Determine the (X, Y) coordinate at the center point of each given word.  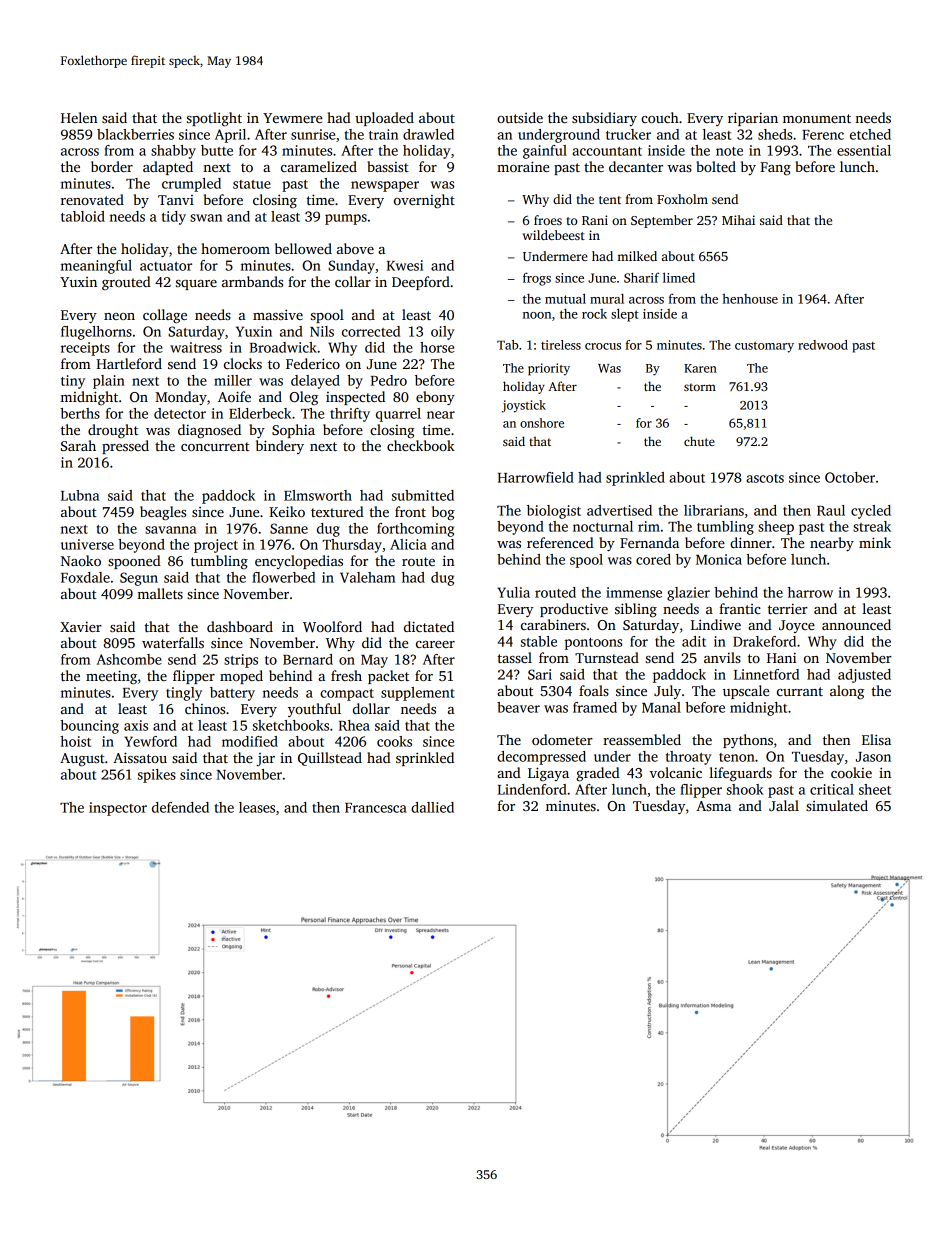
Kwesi (405, 265)
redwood (823, 345)
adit (694, 641)
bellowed (303, 248)
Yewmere (292, 118)
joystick (524, 406)
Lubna (80, 495)
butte (217, 150)
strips (241, 661)
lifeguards (740, 774)
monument (817, 118)
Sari (540, 674)
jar (265, 759)
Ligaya (548, 774)
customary (764, 347)
